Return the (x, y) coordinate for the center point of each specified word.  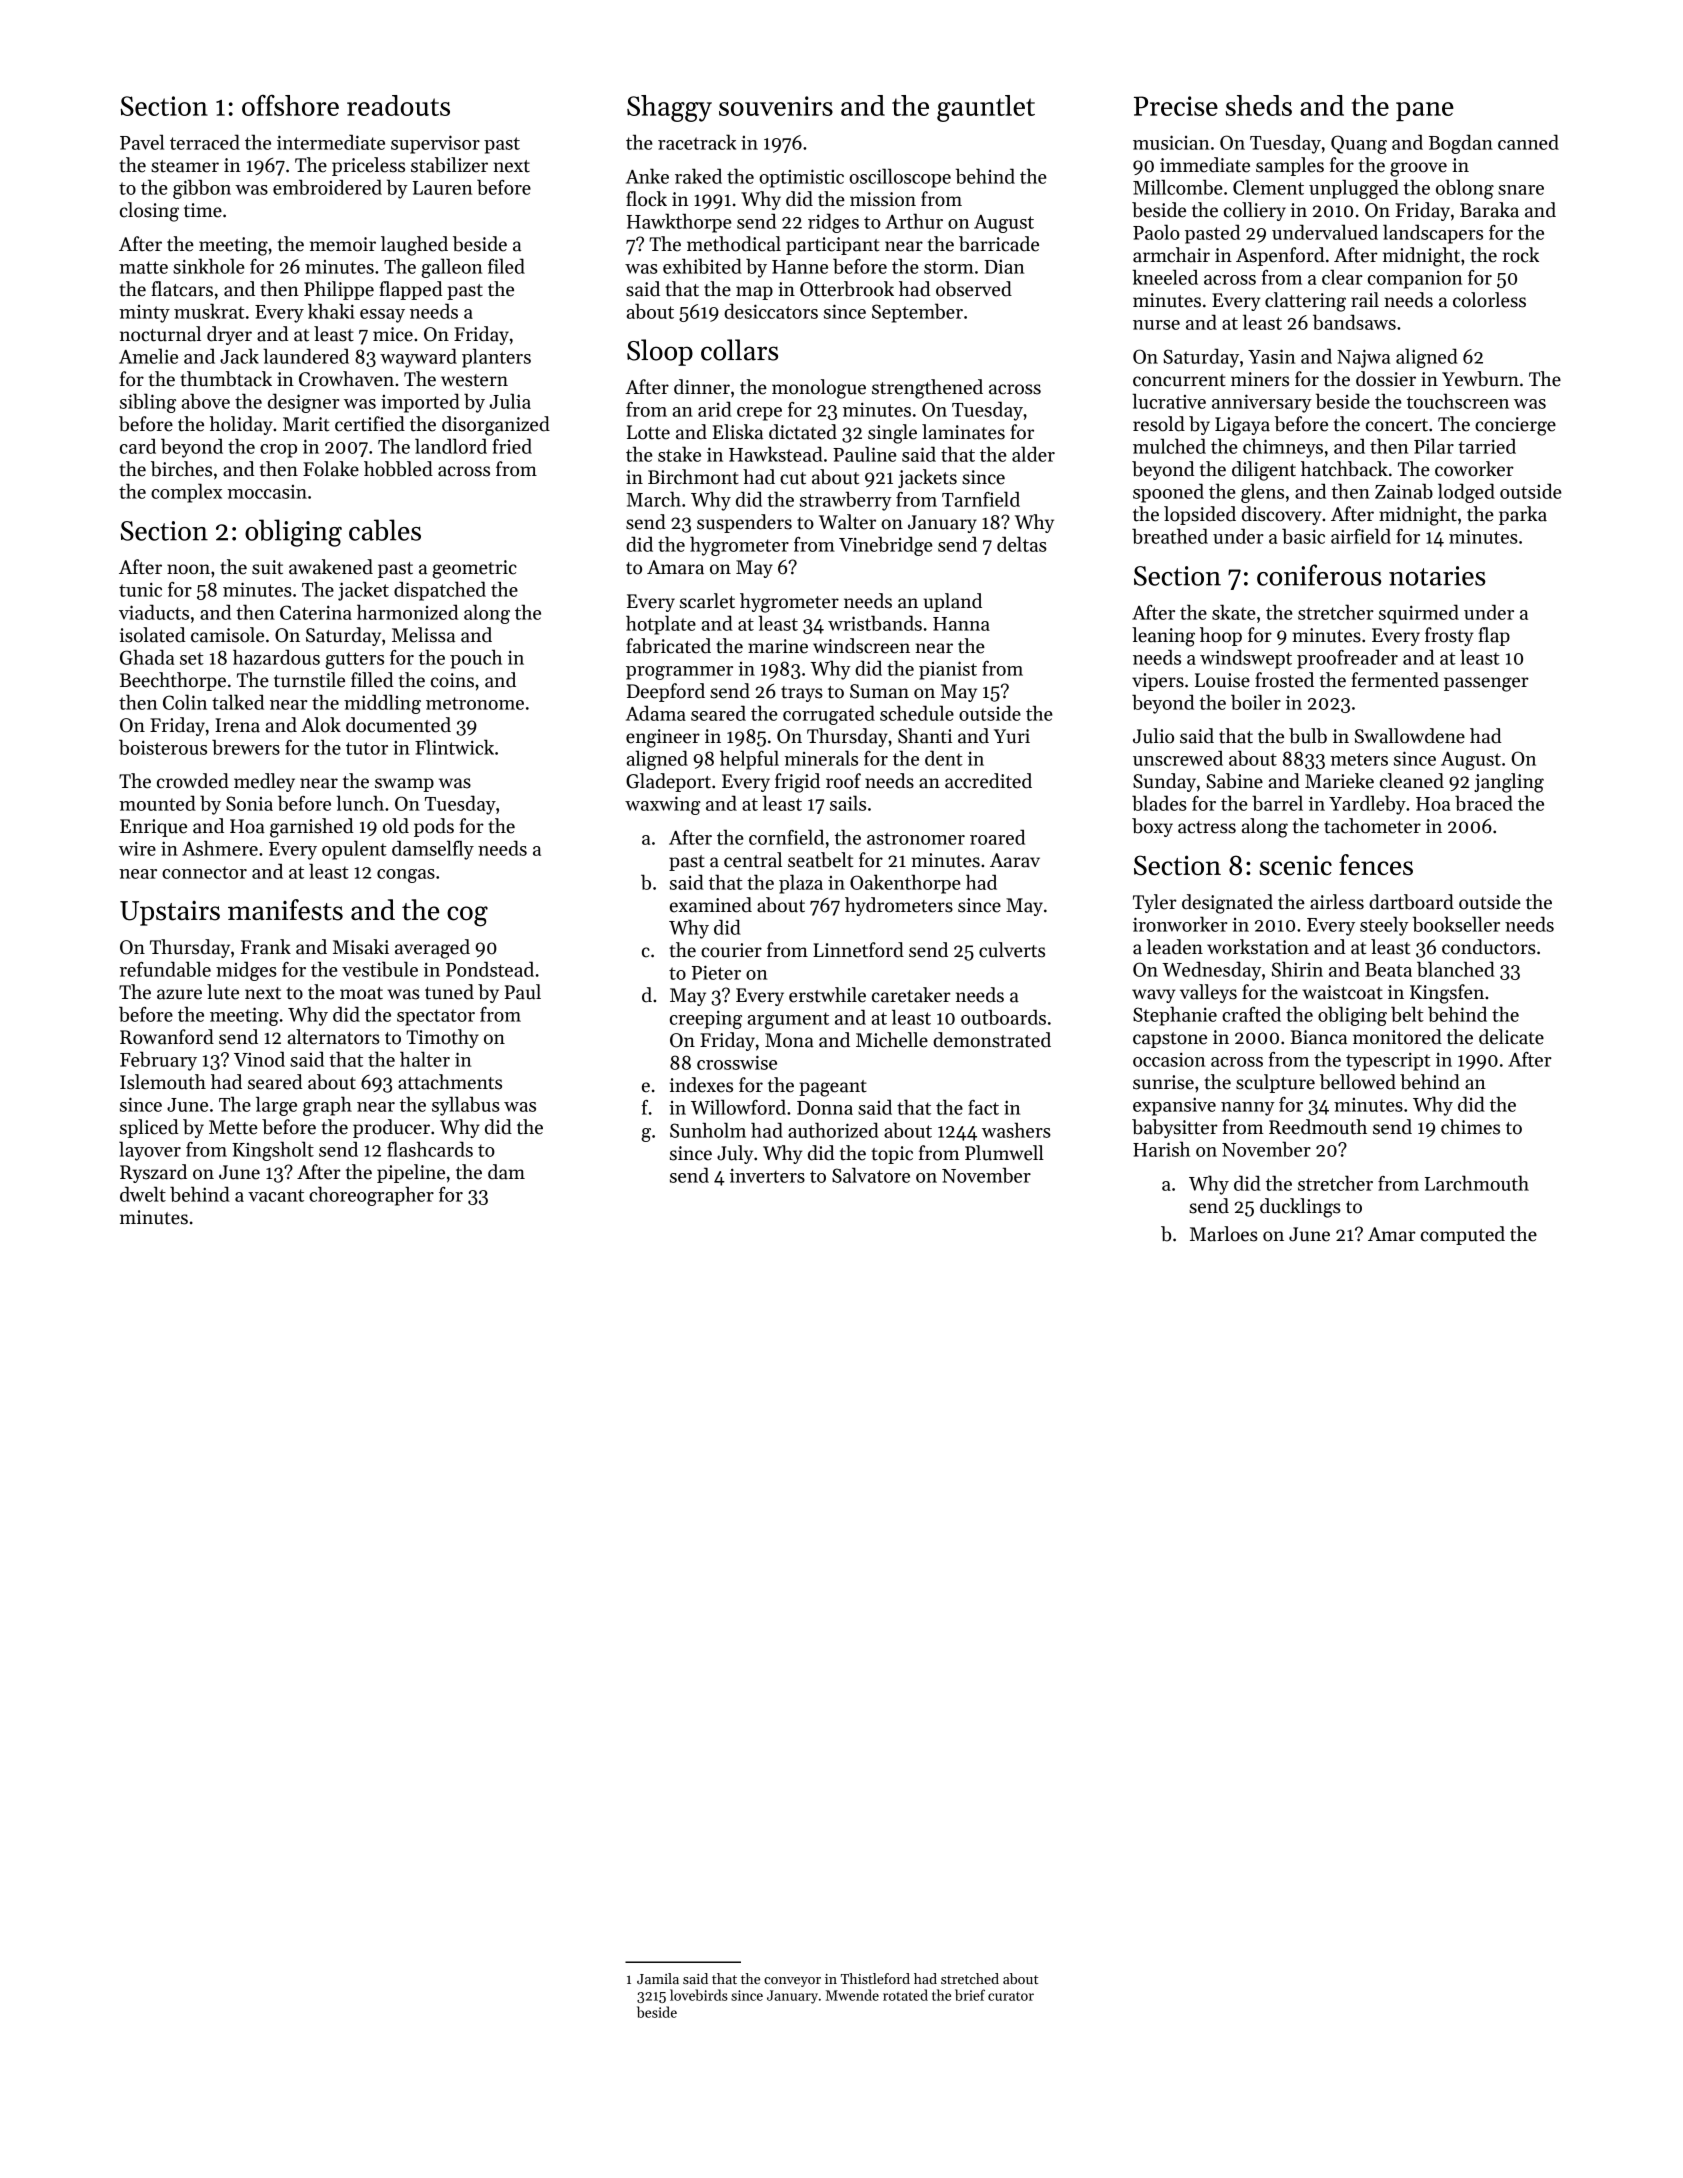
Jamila (658, 1978)
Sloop (660, 352)
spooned (1168, 493)
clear (1342, 277)
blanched (1456, 969)
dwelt (143, 1194)
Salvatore (871, 1175)
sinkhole (209, 266)
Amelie (148, 356)
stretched (970, 1978)
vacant (276, 1195)
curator (1011, 1996)
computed (1463, 1235)
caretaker (911, 995)
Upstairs (170, 913)
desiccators (771, 311)
